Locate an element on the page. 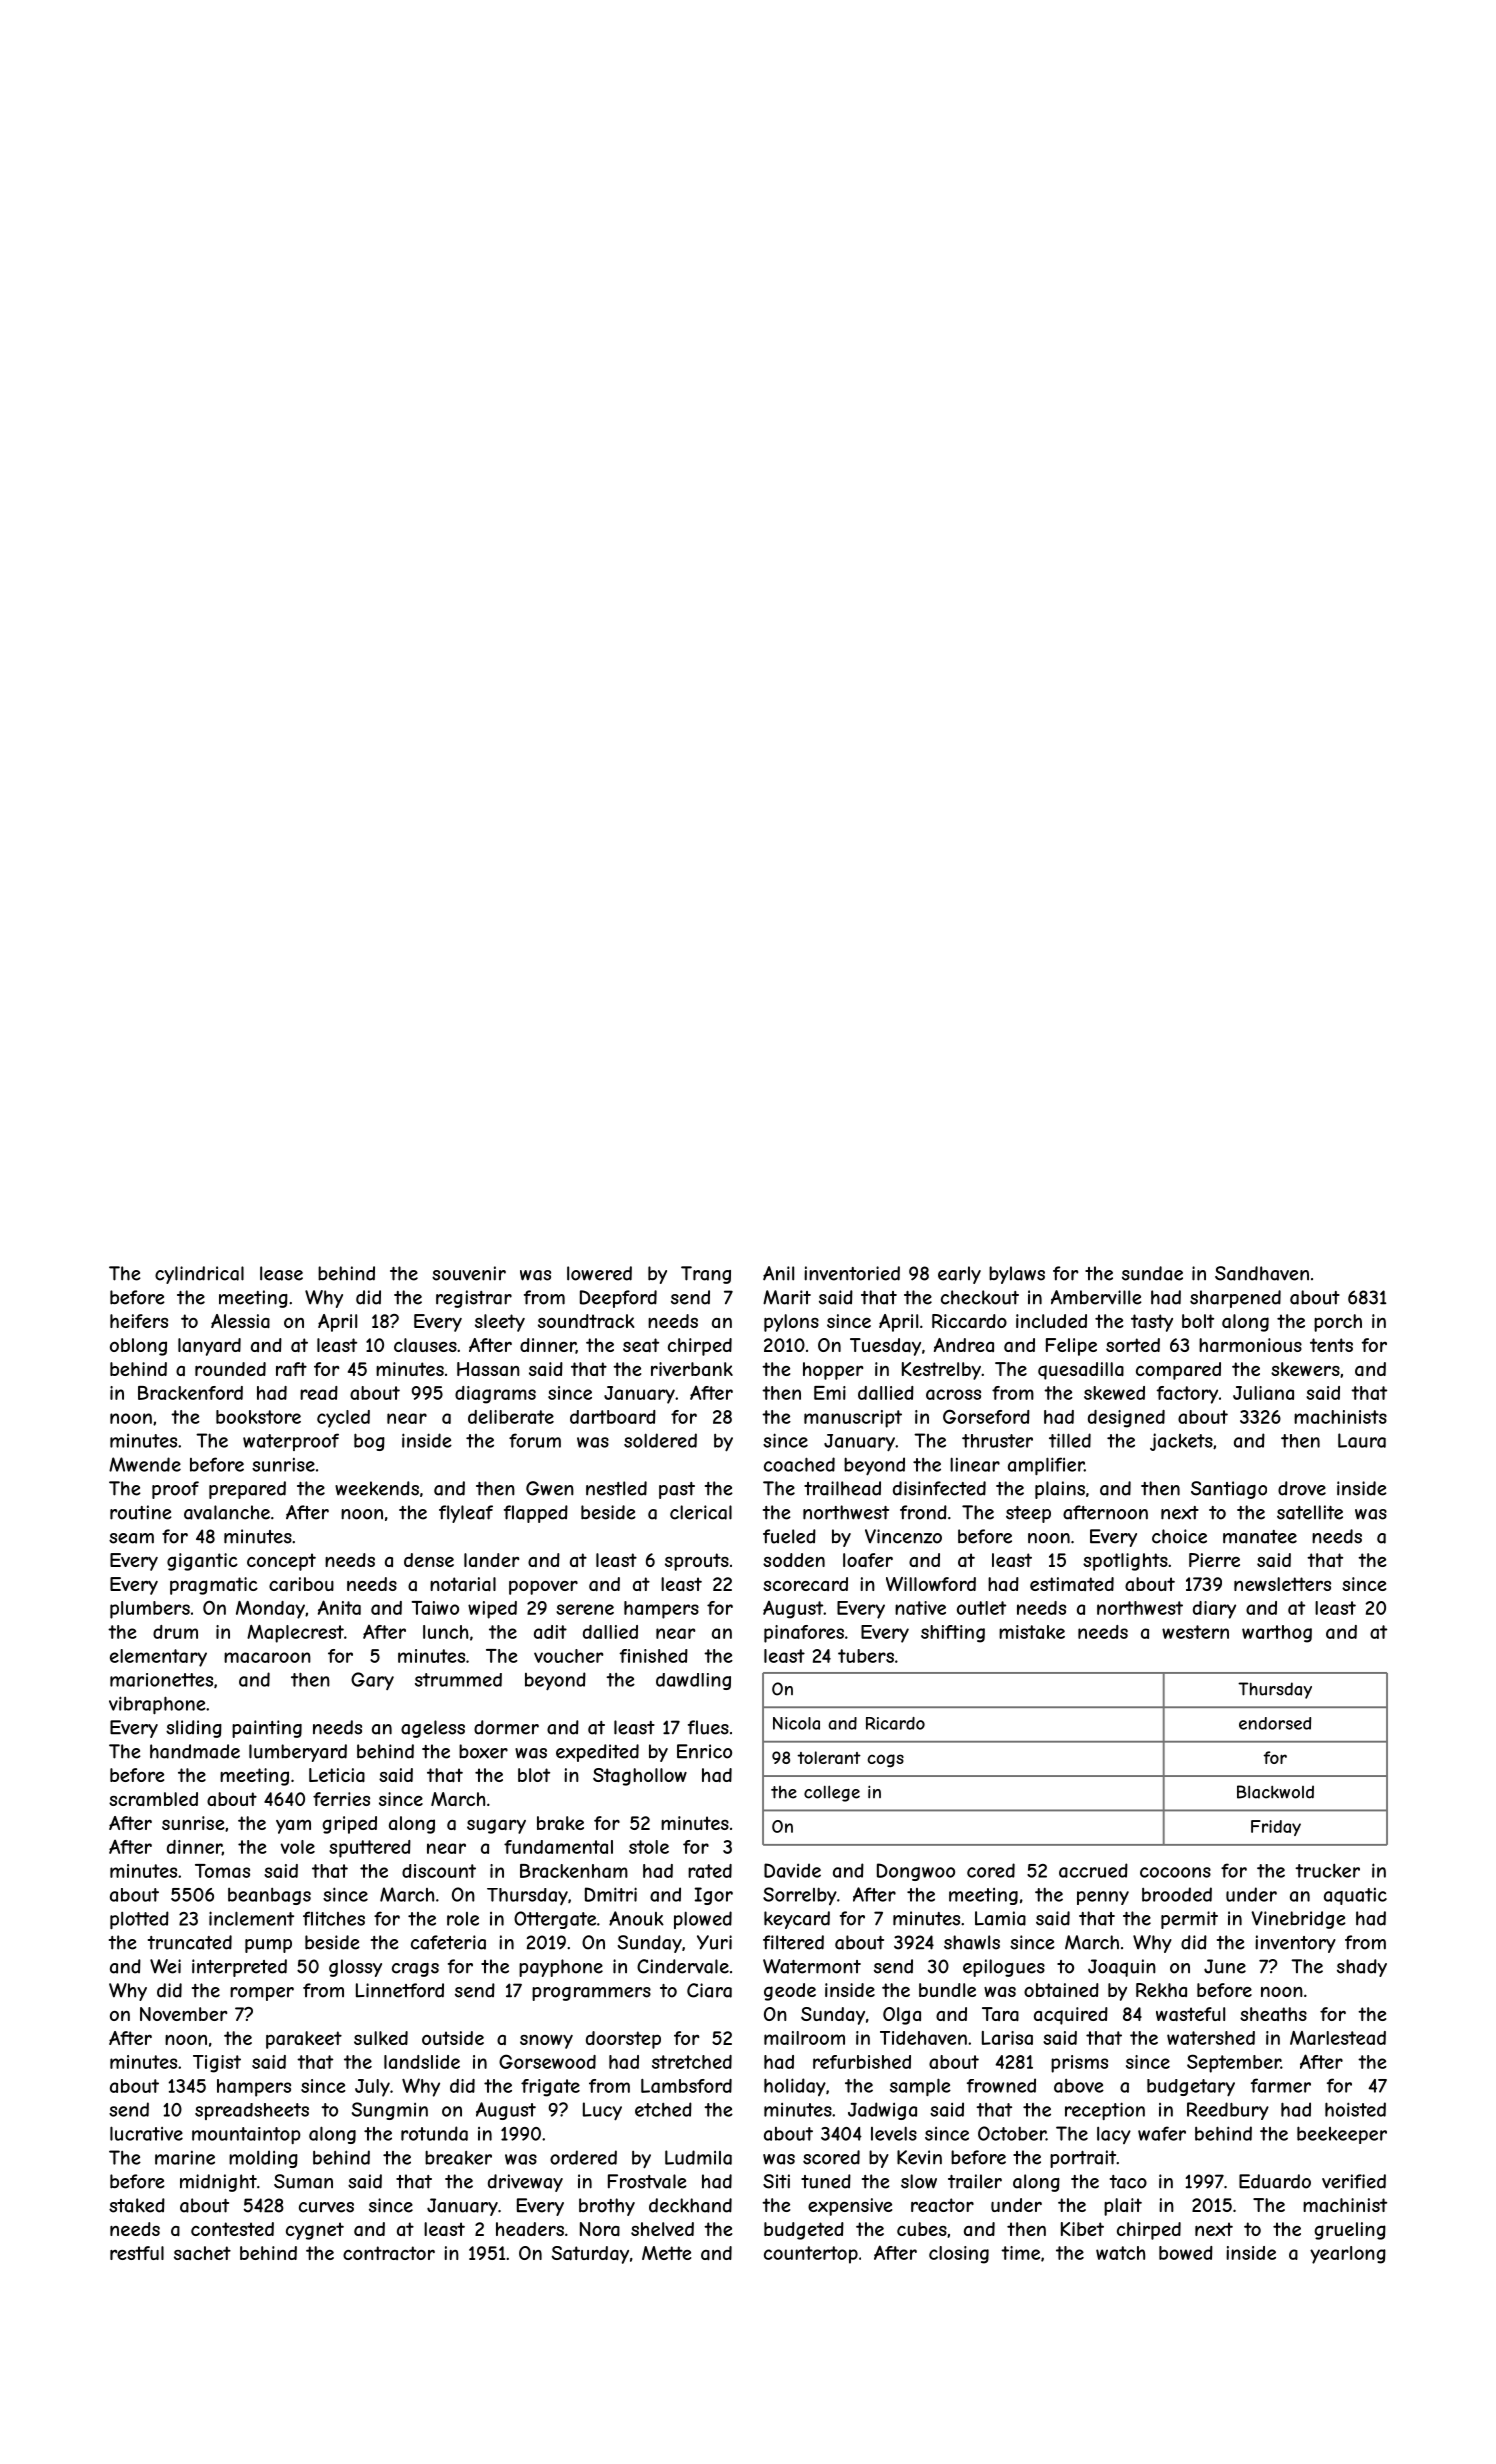  Sandhaven is located at coordinates (1262, 1273).
